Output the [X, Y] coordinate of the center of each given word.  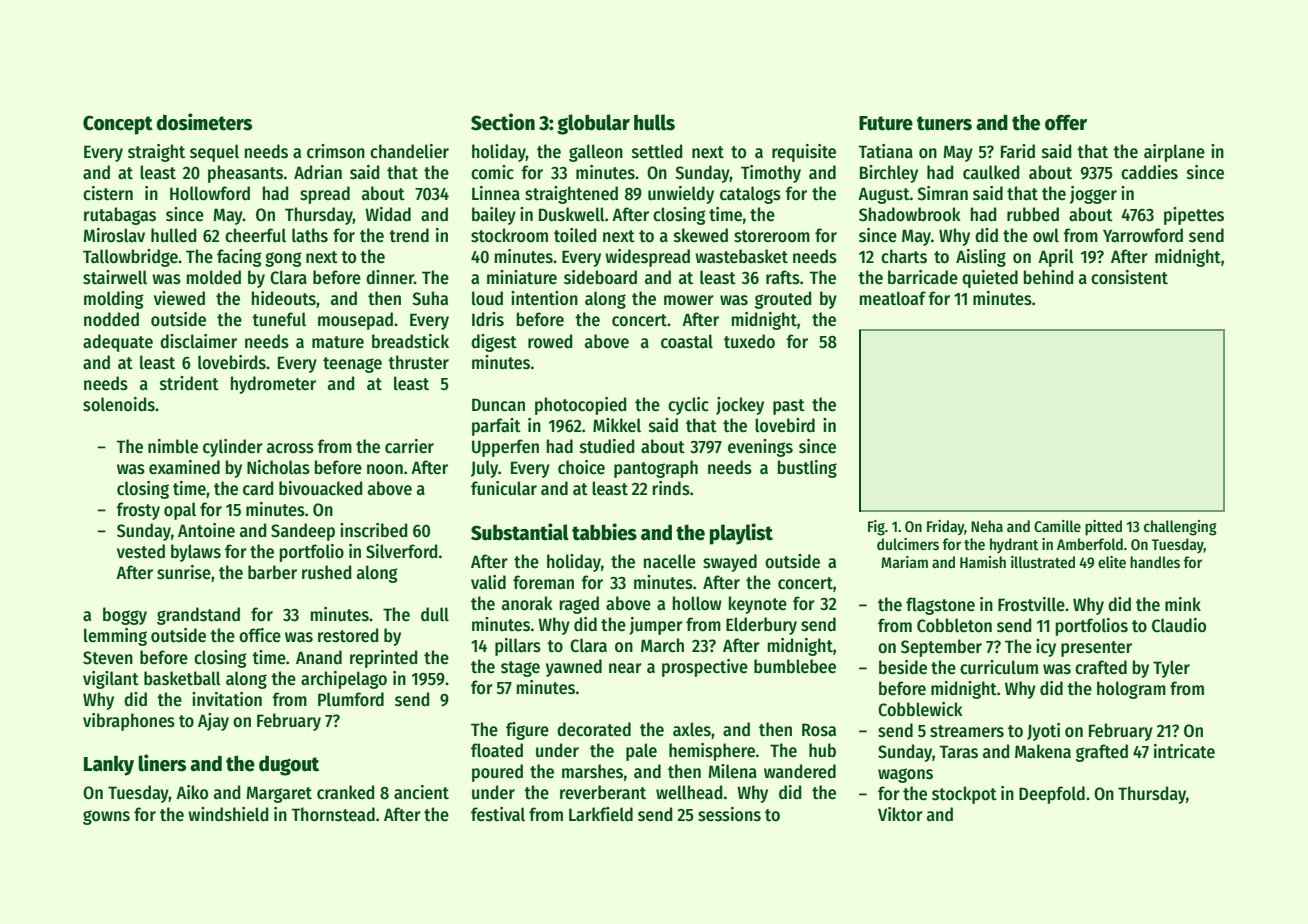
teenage [352, 365]
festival [498, 814]
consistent [1129, 277]
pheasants [245, 174]
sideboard [600, 277]
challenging [1180, 528]
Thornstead [333, 814]
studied [607, 446]
